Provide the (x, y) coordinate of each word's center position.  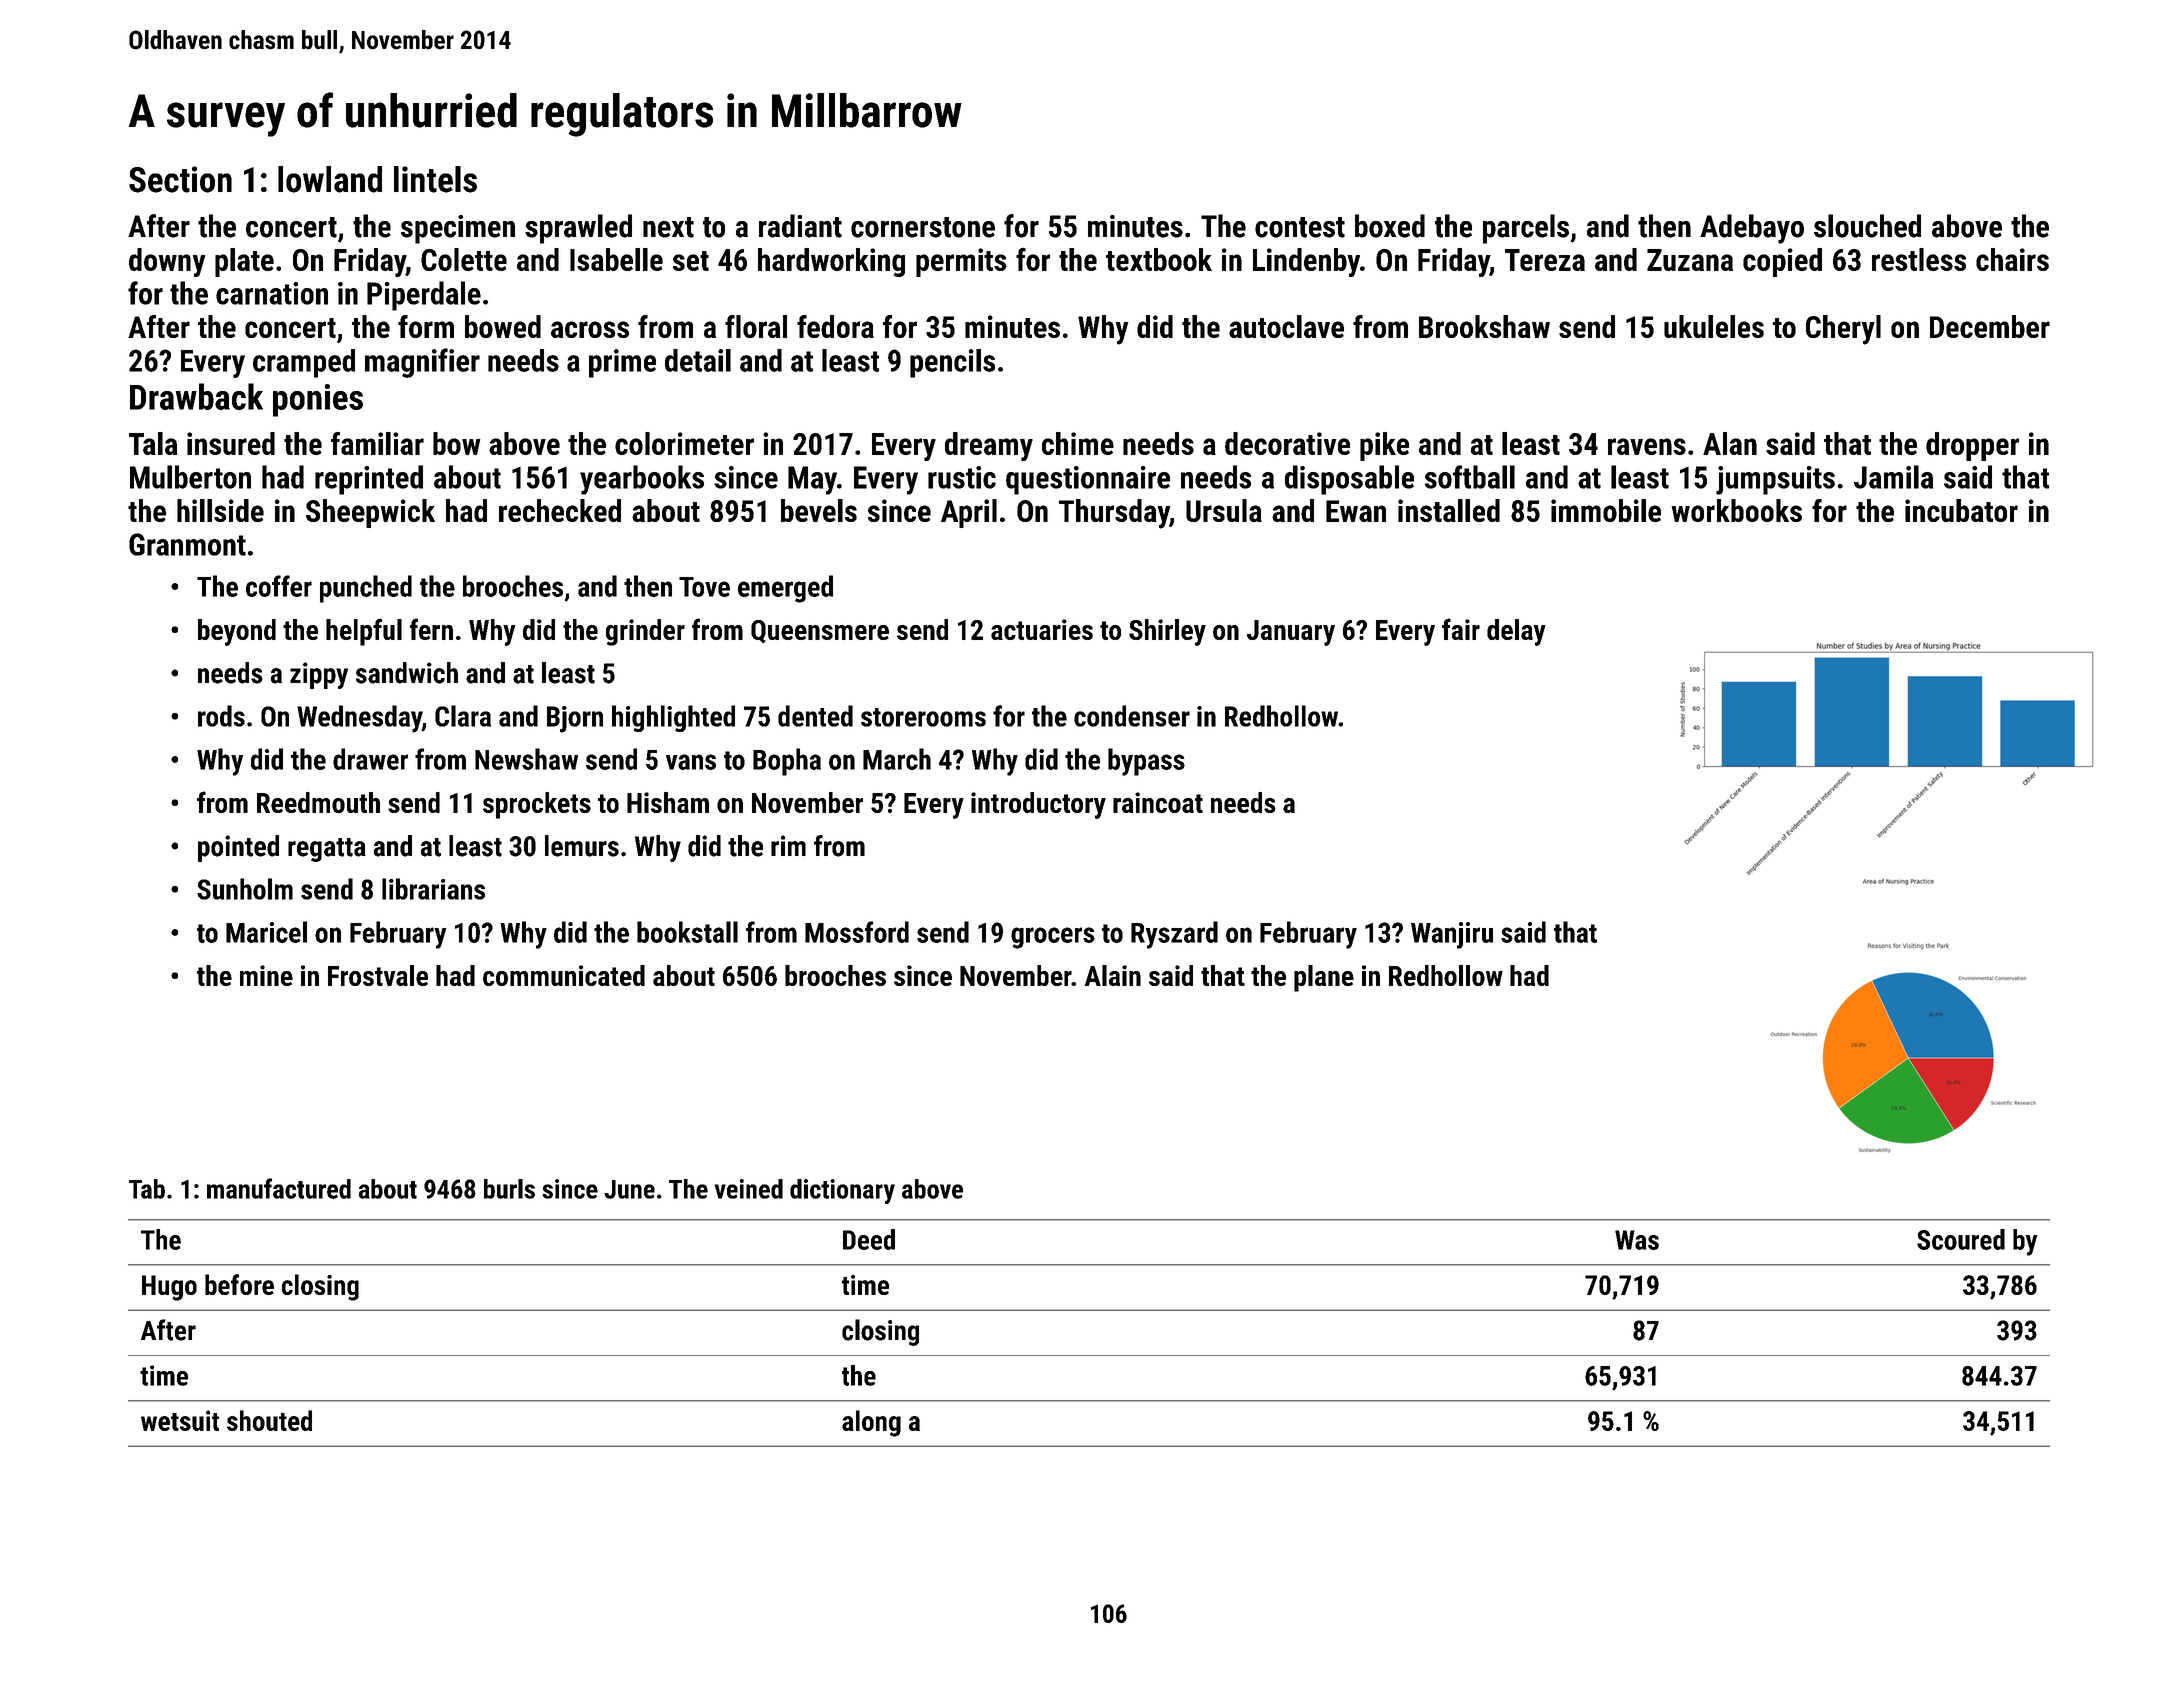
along (871, 1423)
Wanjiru (1452, 935)
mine (266, 975)
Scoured (1961, 1239)
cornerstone (923, 227)
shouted (269, 1420)
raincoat (1158, 802)
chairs (2012, 259)
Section (180, 179)
